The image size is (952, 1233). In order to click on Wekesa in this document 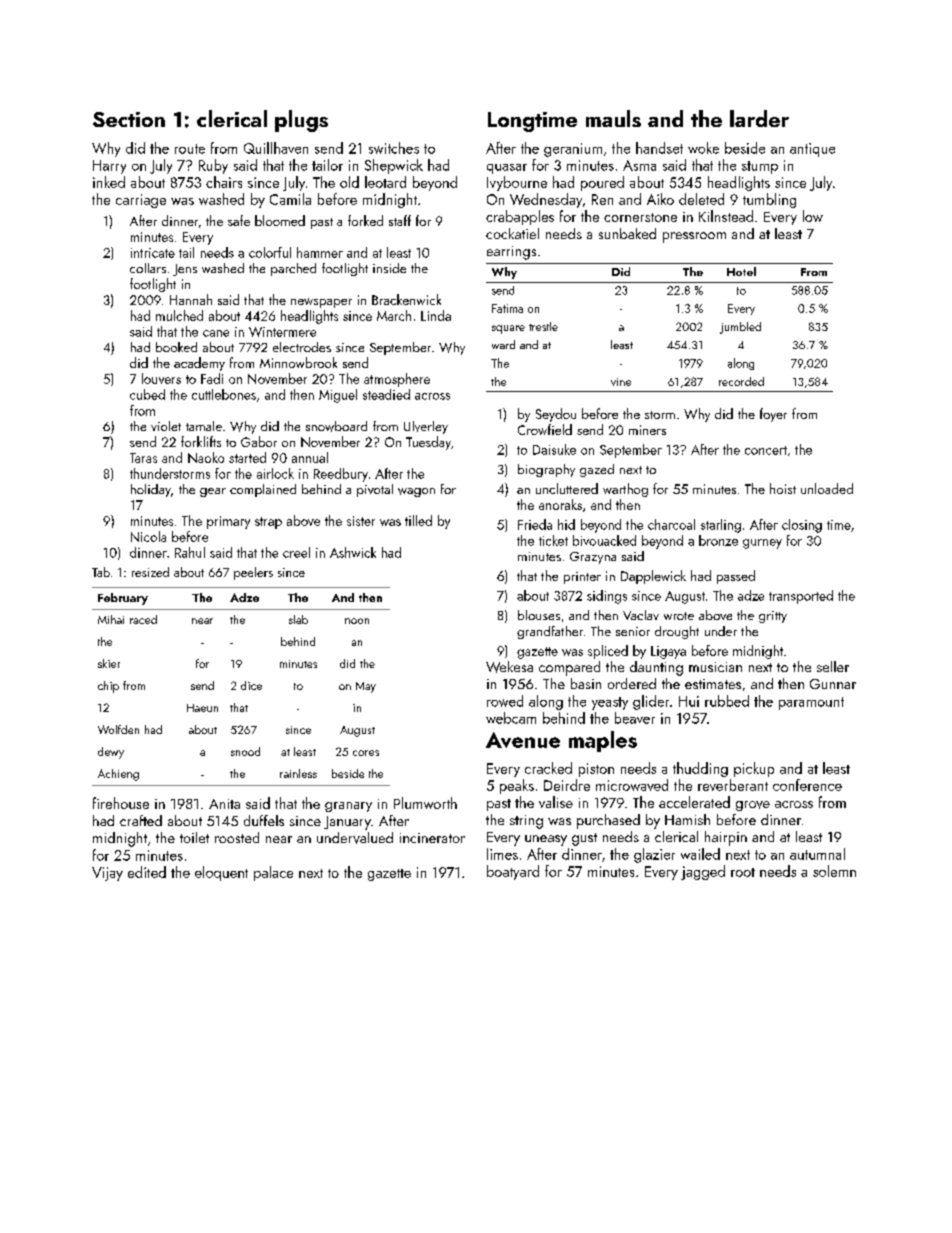, I will do `click(509, 667)`.
